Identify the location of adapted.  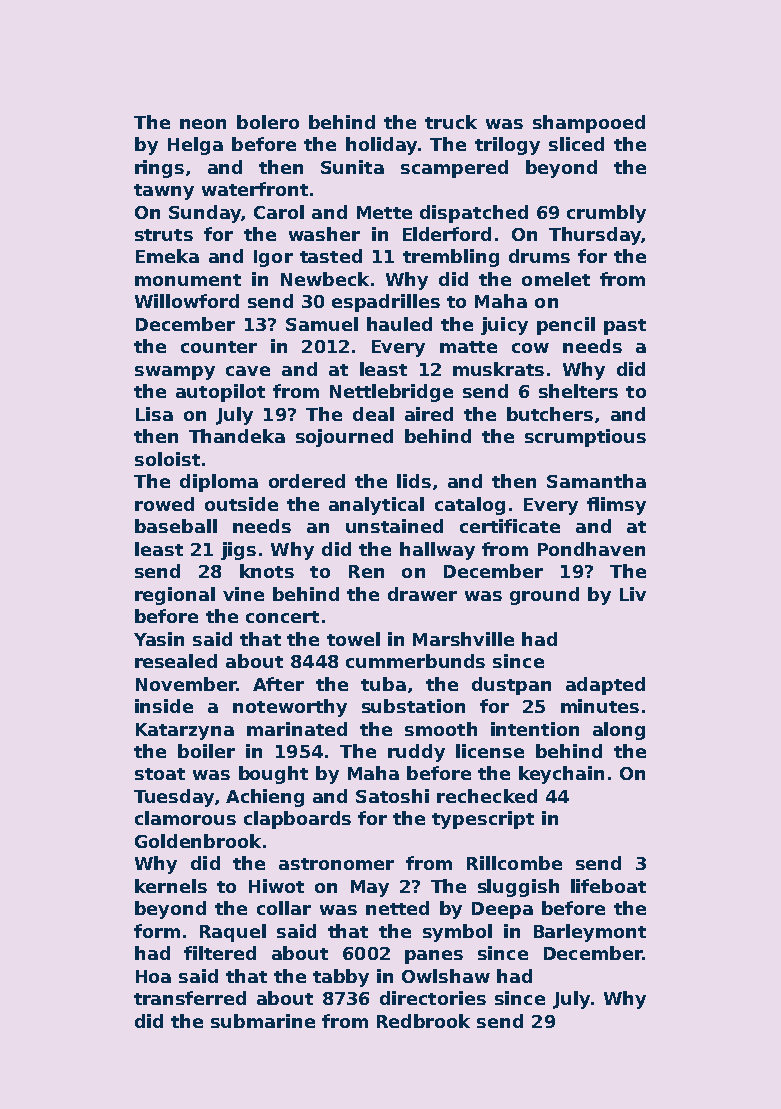
(605, 686).
